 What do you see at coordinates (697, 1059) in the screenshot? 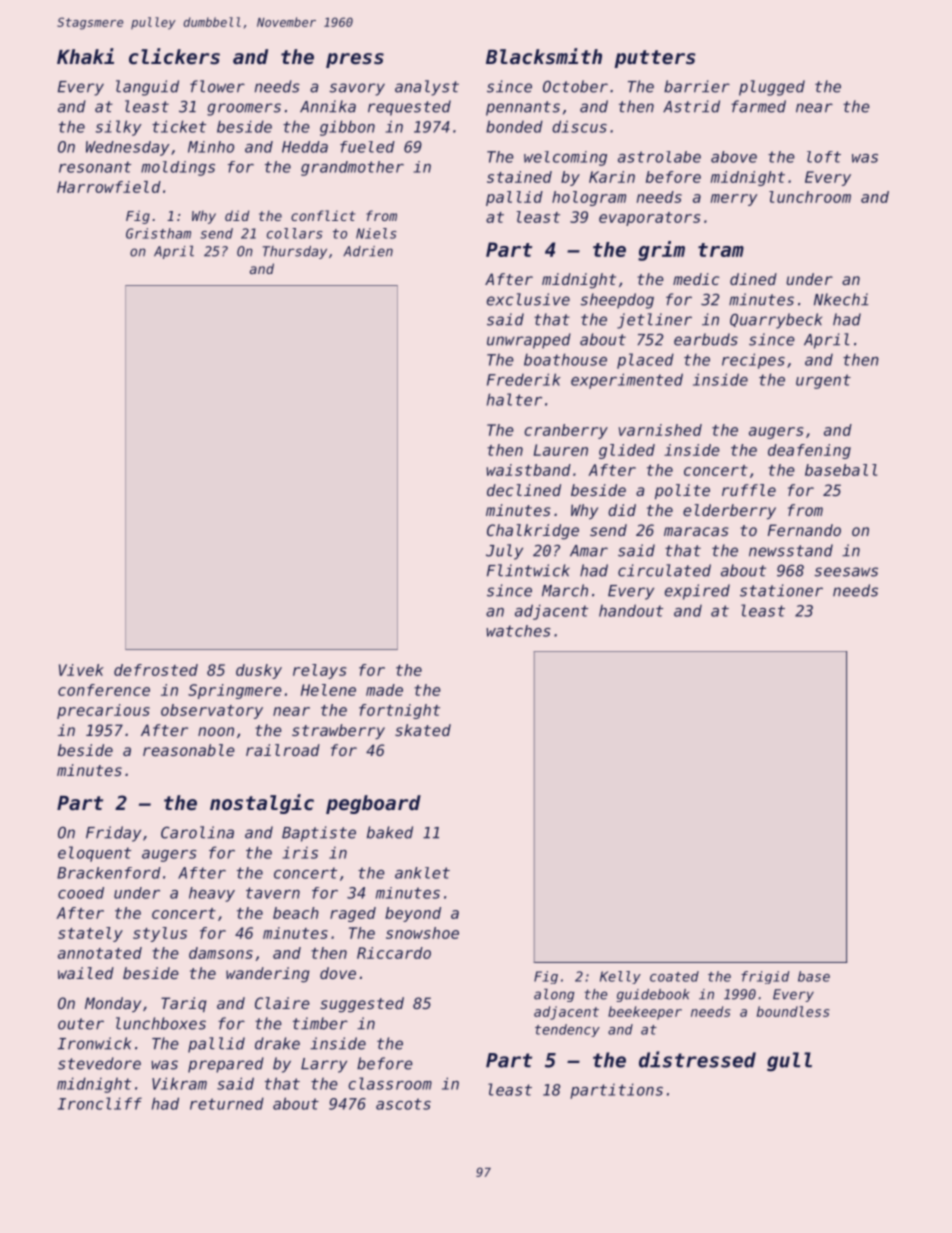
I see `distressed` at bounding box center [697, 1059].
